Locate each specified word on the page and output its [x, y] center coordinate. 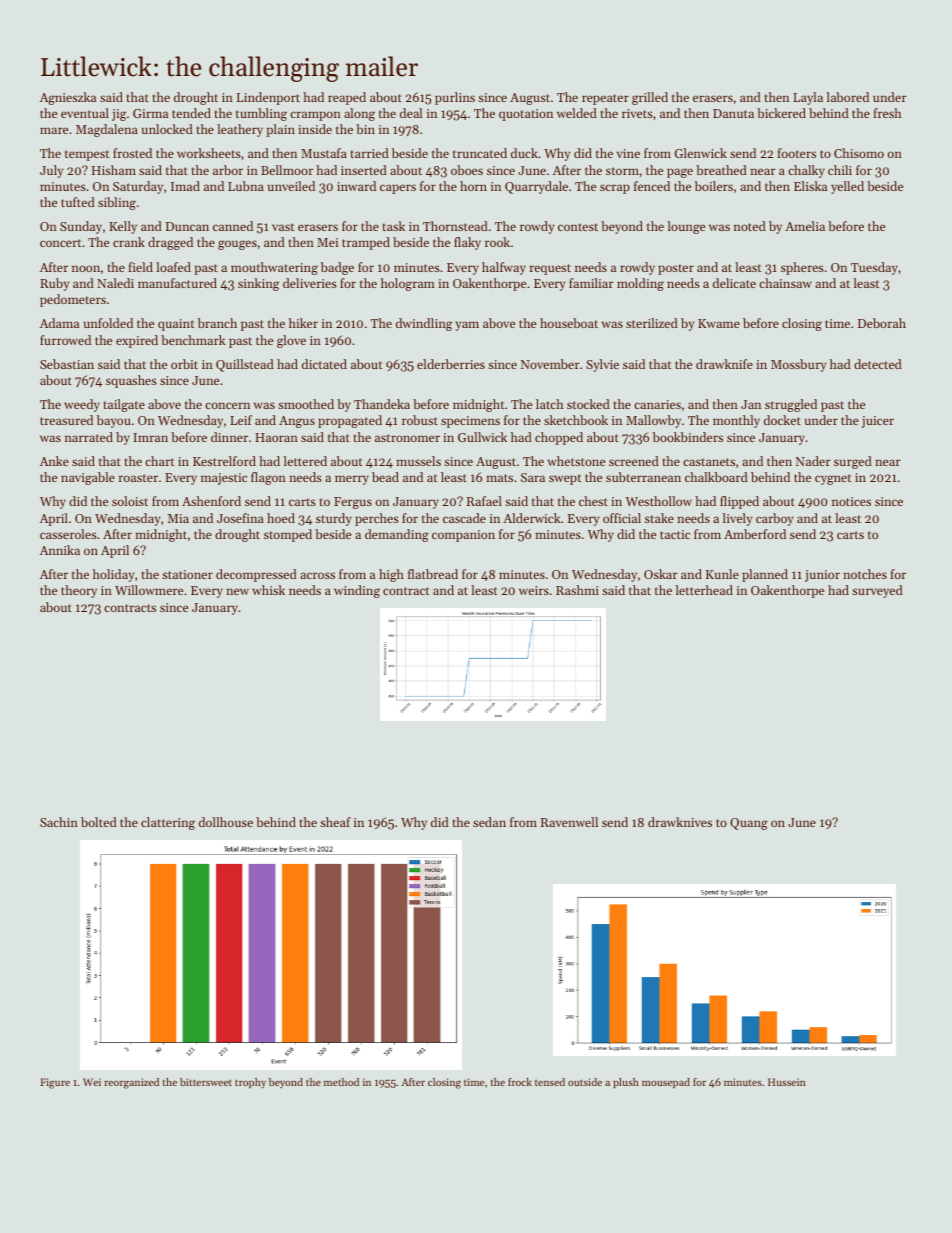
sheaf [335, 822]
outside [585, 1082]
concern [227, 405]
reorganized [132, 1083]
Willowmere [149, 590]
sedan [489, 822]
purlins [455, 98]
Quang [749, 824]
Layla [808, 98]
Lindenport [268, 98]
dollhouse [226, 822]
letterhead [704, 590]
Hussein [787, 1082]
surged [853, 462]
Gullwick [482, 437]
